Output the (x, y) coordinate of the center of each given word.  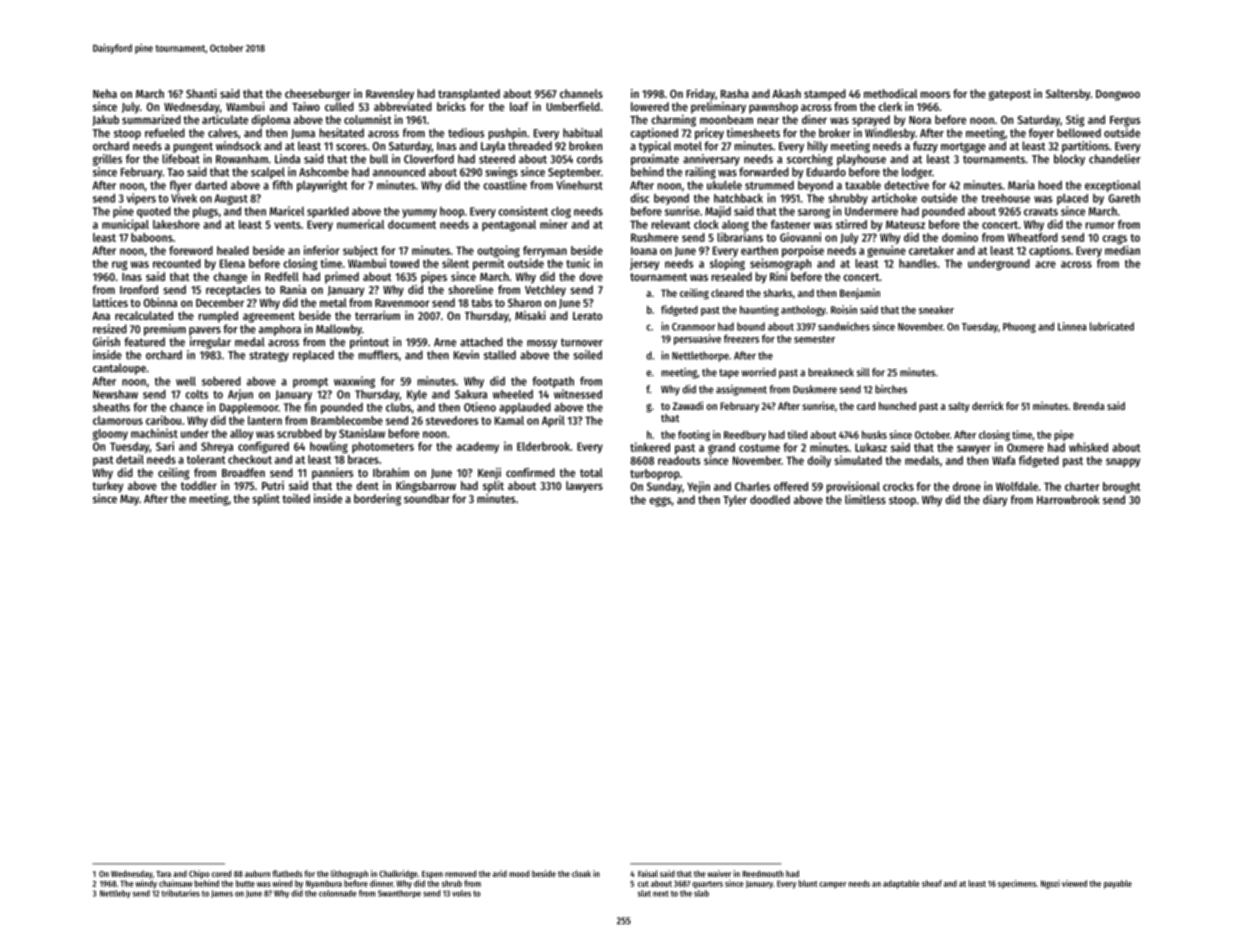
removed (460, 873)
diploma (271, 121)
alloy (241, 434)
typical (655, 147)
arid (500, 873)
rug (120, 266)
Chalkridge (398, 874)
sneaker (936, 310)
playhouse (861, 160)
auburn (257, 873)
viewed (1074, 883)
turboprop (655, 474)
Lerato (587, 316)
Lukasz (871, 447)
